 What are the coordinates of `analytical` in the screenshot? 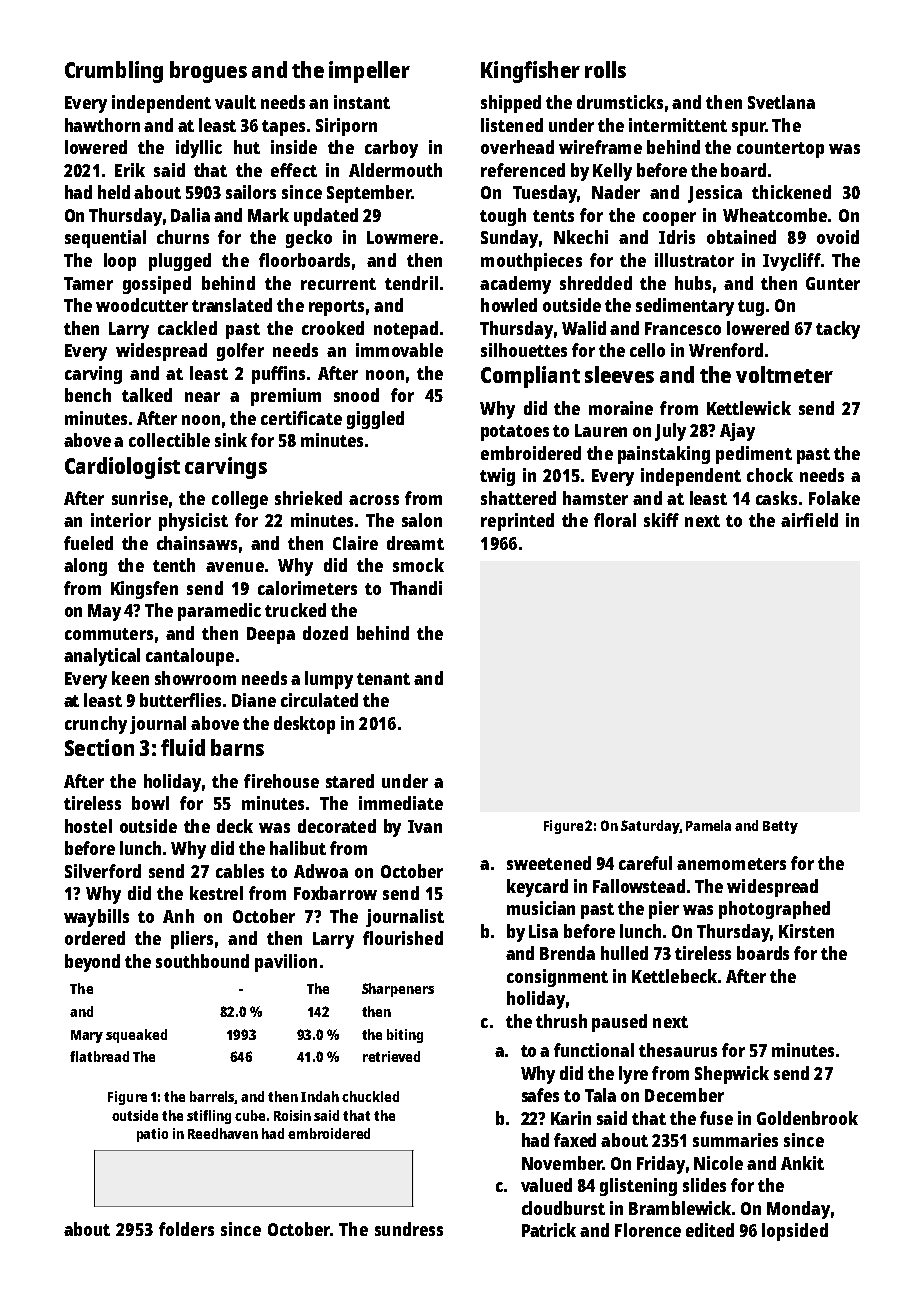 It's located at (102, 657).
